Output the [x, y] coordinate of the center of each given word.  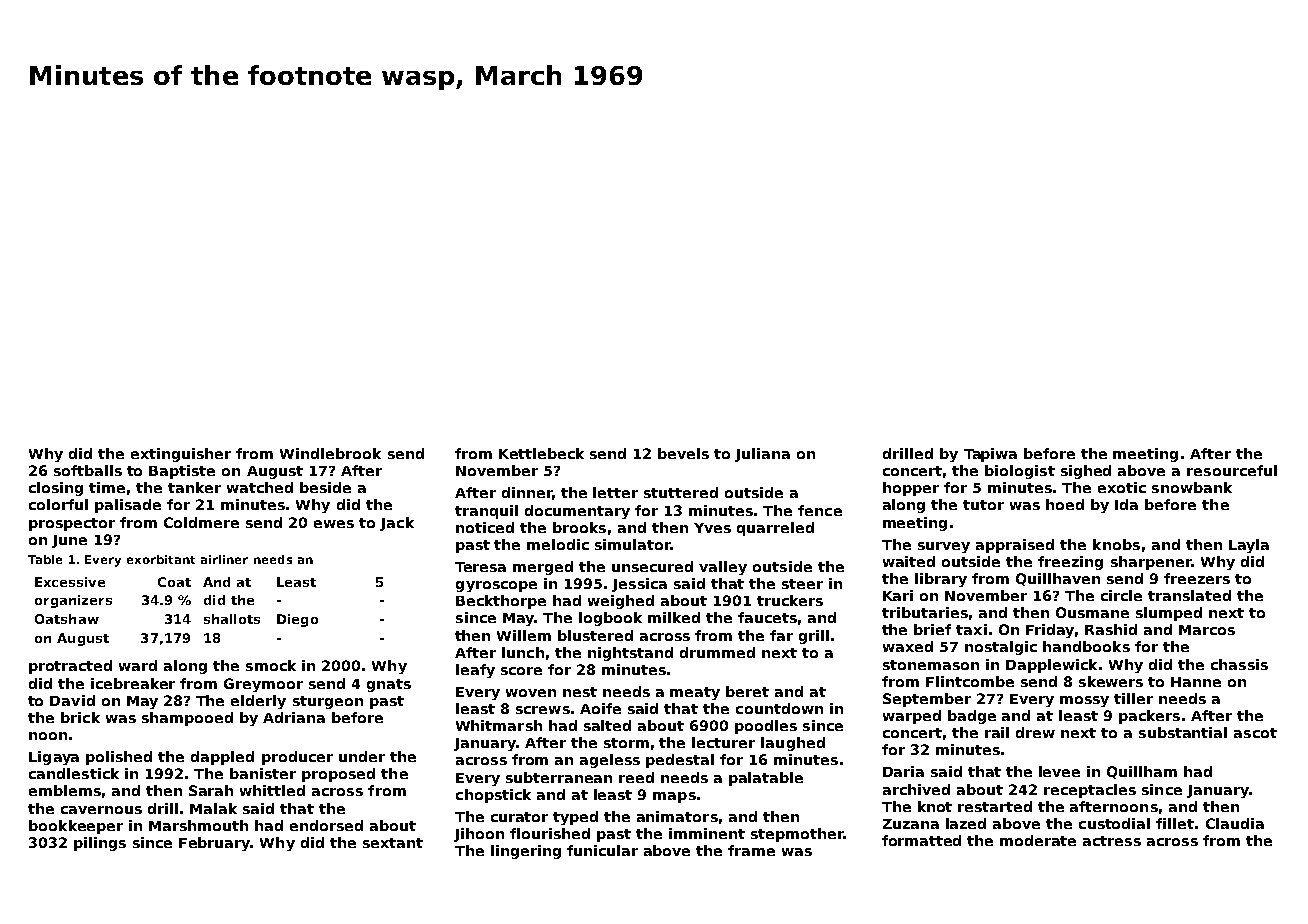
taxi [971, 629]
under [362, 756]
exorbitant [161, 559]
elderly [258, 702]
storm [626, 743]
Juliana [762, 455]
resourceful [1232, 470]
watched [260, 487]
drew [1035, 732]
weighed [621, 602]
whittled [272, 790]
